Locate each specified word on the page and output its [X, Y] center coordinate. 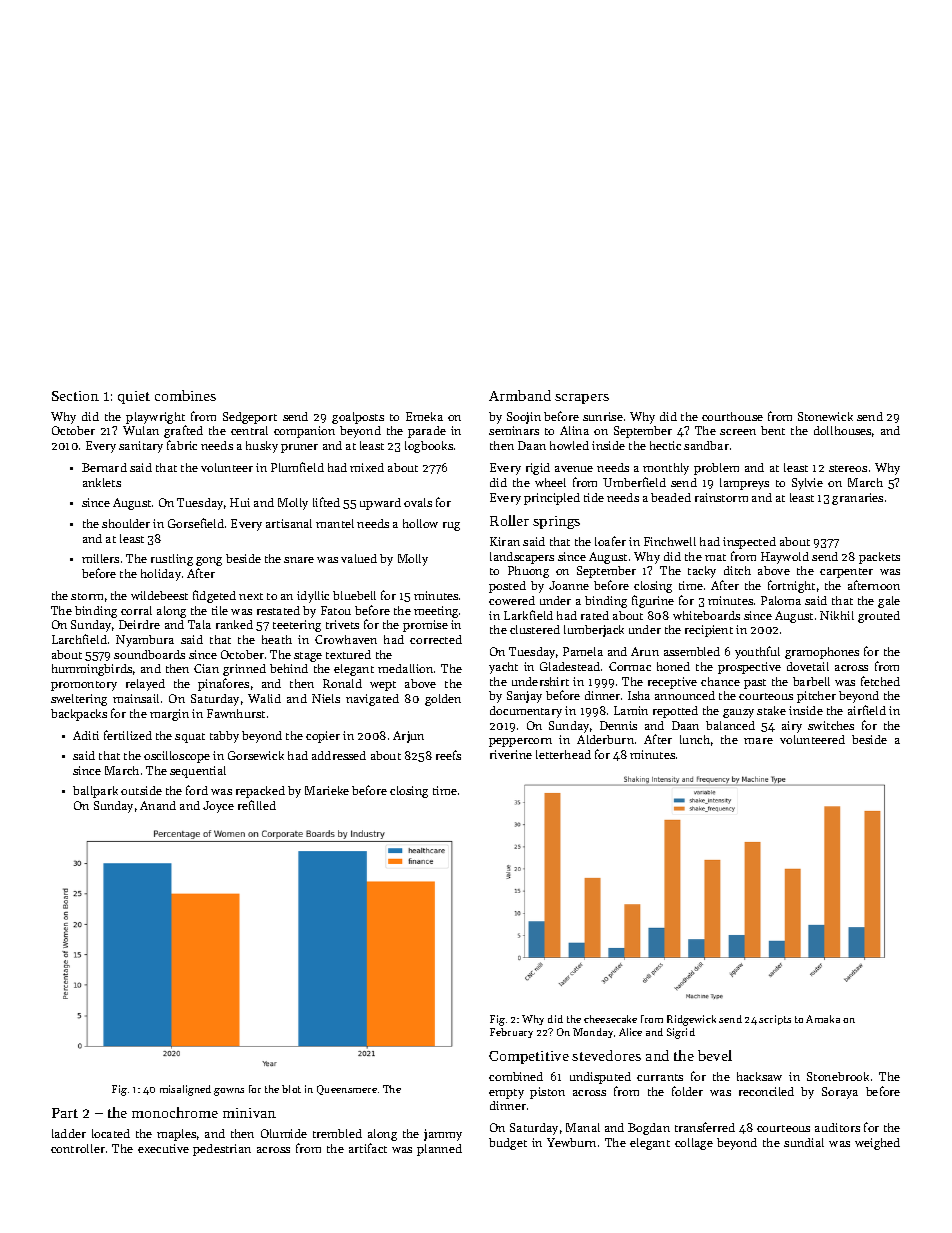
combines [185, 395]
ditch [737, 570]
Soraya [840, 1093]
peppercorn [520, 742]
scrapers [582, 399]
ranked [234, 624]
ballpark [95, 792]
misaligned [185, 1090]
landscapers [522, 558]
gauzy [738, 713]
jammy [443, 1135]
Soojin [524, 418]
